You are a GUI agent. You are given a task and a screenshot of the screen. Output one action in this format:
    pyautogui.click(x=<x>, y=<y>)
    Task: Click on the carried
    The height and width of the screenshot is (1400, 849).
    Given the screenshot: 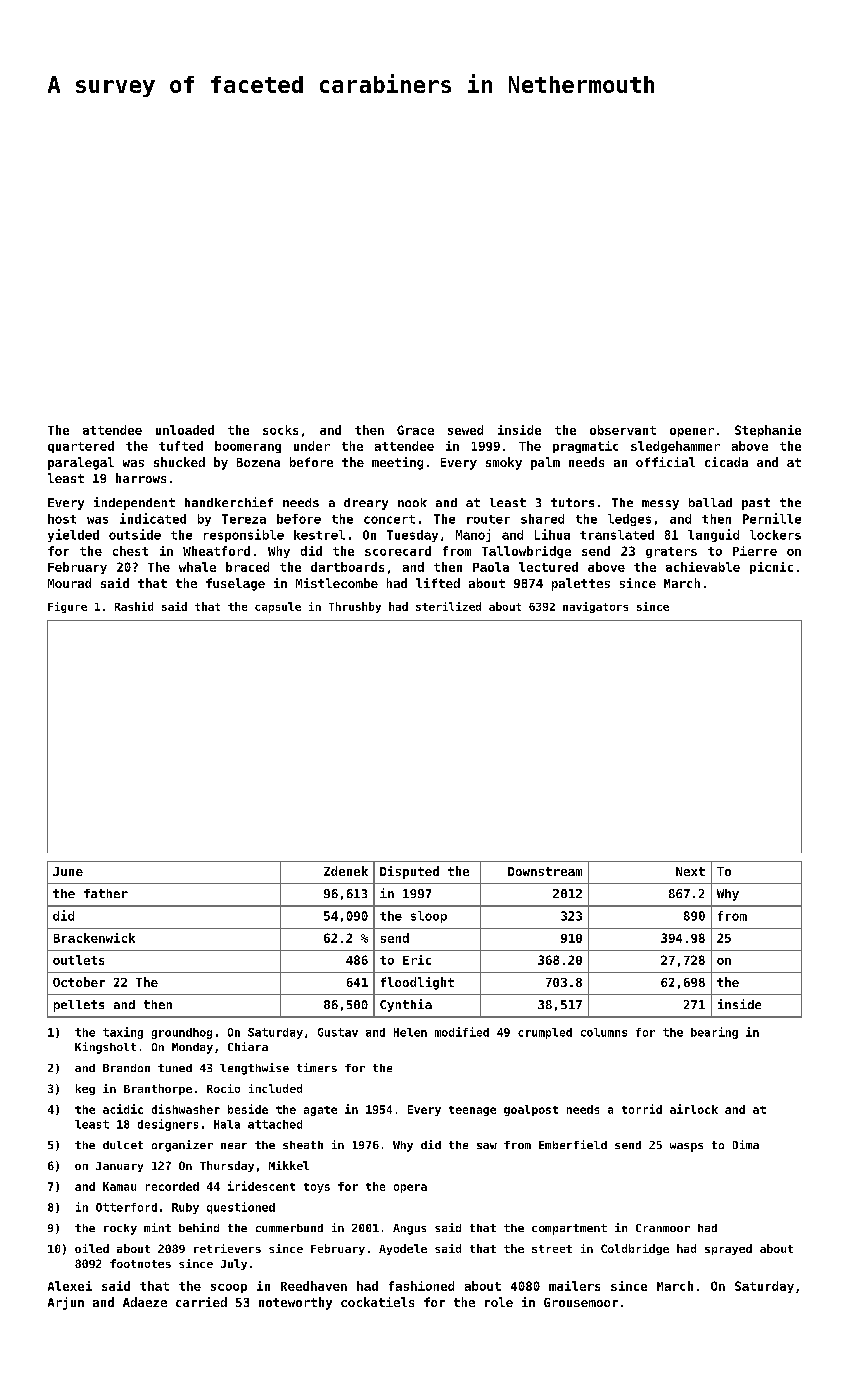 What is the action you would take?
    pyautogui.click(x=201, y=1302)
